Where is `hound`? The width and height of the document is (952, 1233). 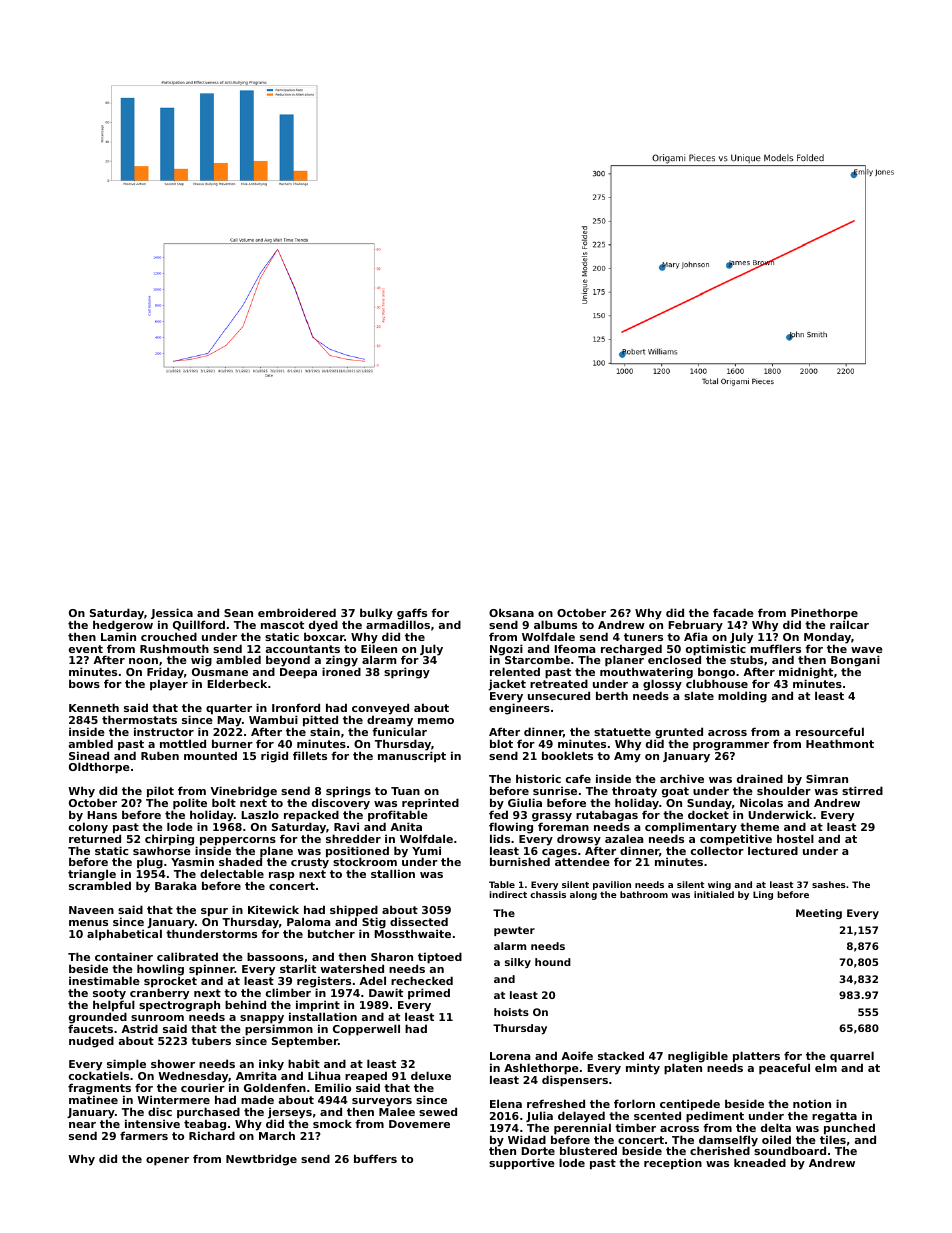 hound is located at coordinates (553, 962).
